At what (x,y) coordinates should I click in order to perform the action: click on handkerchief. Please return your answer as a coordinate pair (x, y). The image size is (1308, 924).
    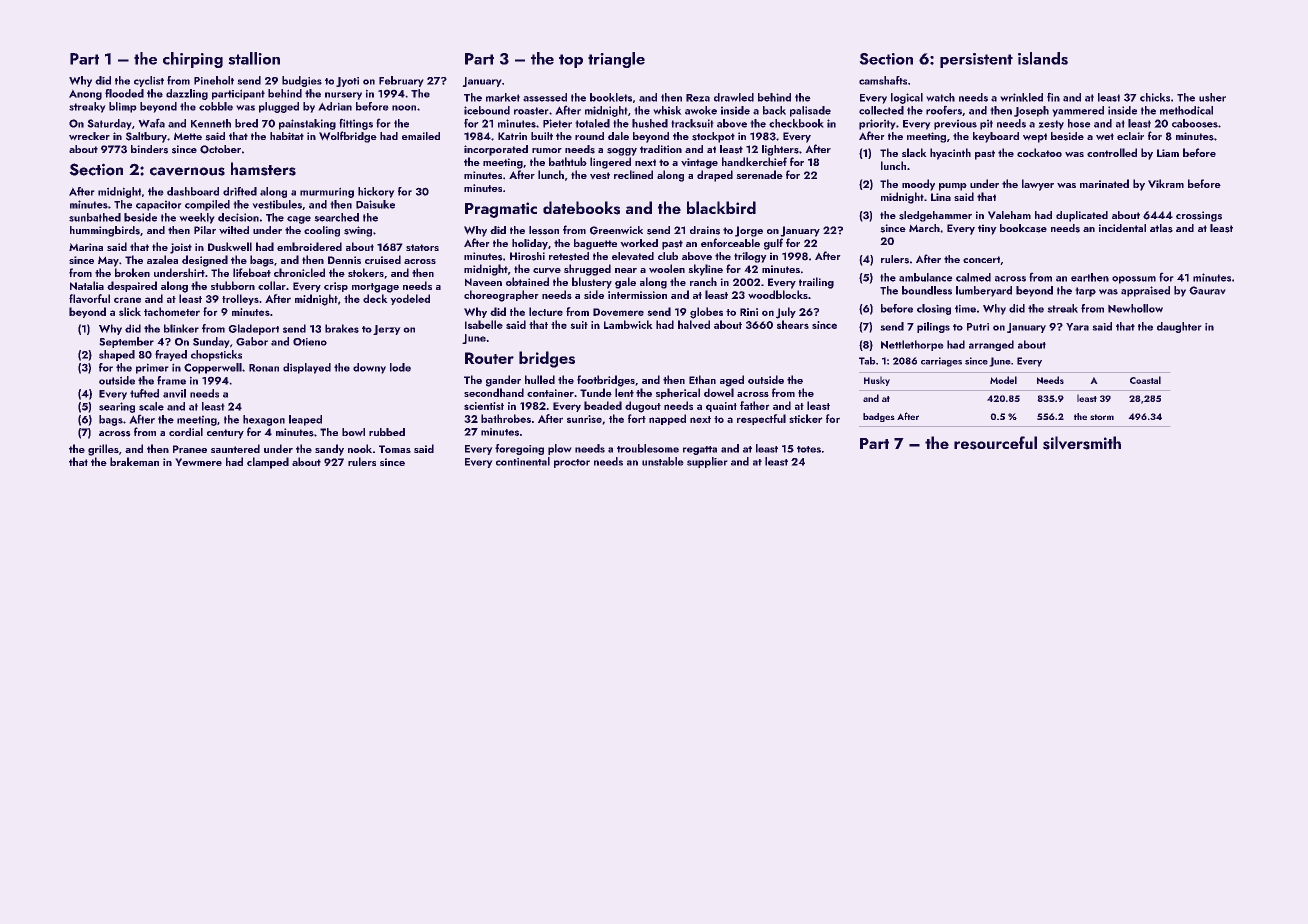
    Looking at the image, I should click on (754, 161).
